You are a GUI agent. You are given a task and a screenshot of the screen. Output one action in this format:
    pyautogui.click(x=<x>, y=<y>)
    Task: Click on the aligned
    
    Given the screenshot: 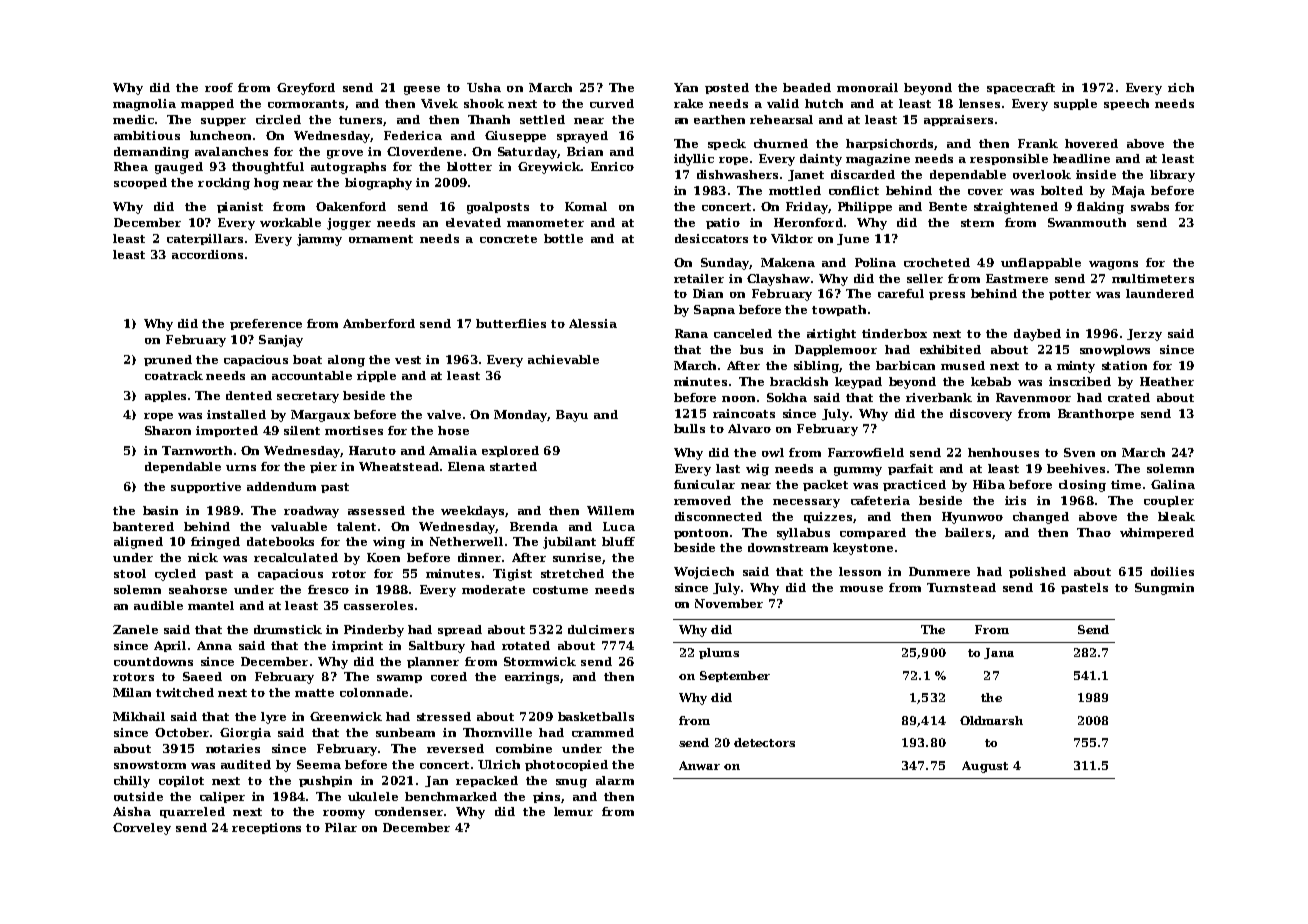 What is the action you would take?
    pyautogui.click(x=138, y=543)
